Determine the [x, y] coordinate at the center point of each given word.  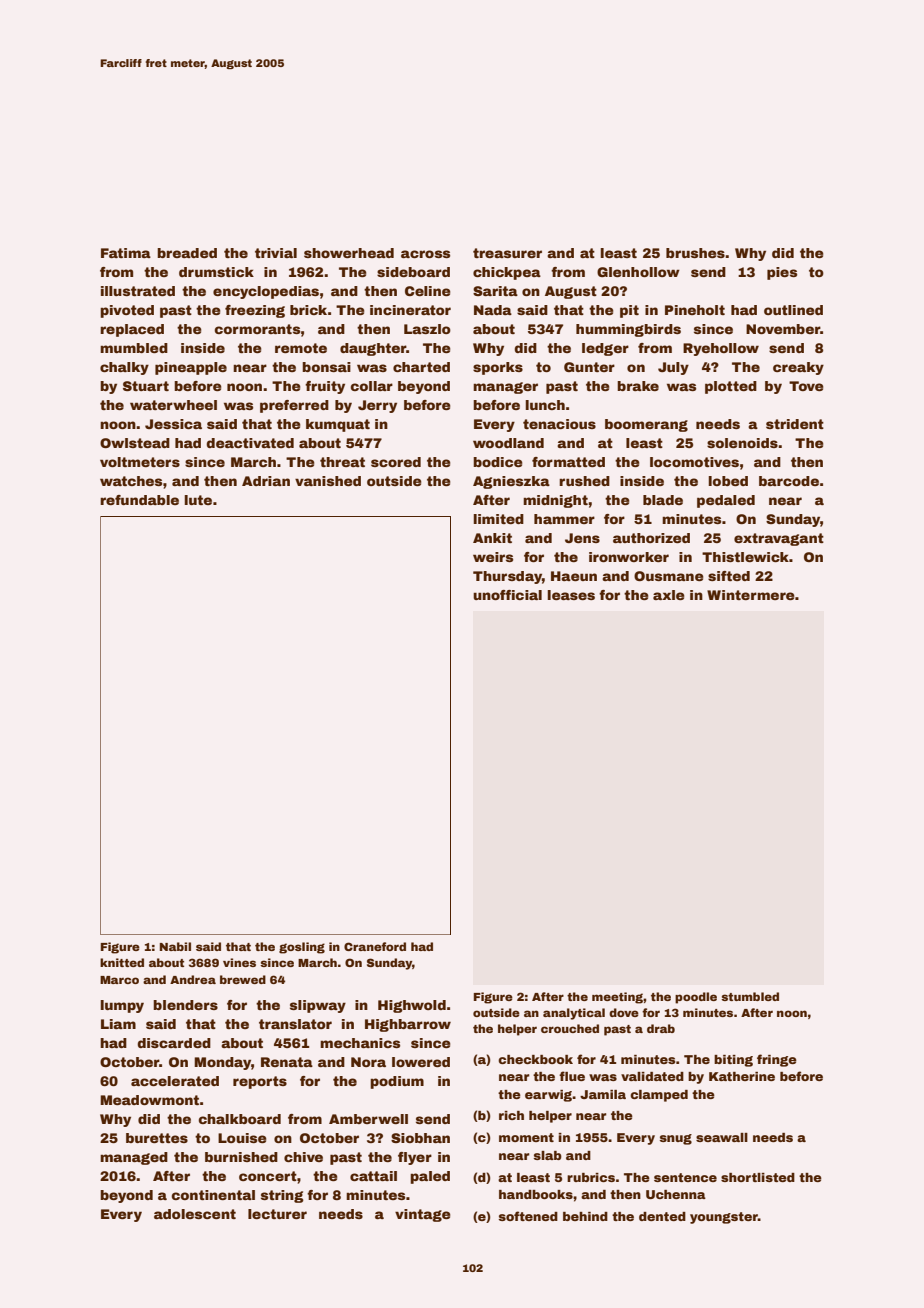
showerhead [349, 253]
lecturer [277, 1214]
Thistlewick [745, 557]
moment [526, 1137]
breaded [187, 253]
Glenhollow [638, 272]
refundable [139, 500]
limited [499, 519]
